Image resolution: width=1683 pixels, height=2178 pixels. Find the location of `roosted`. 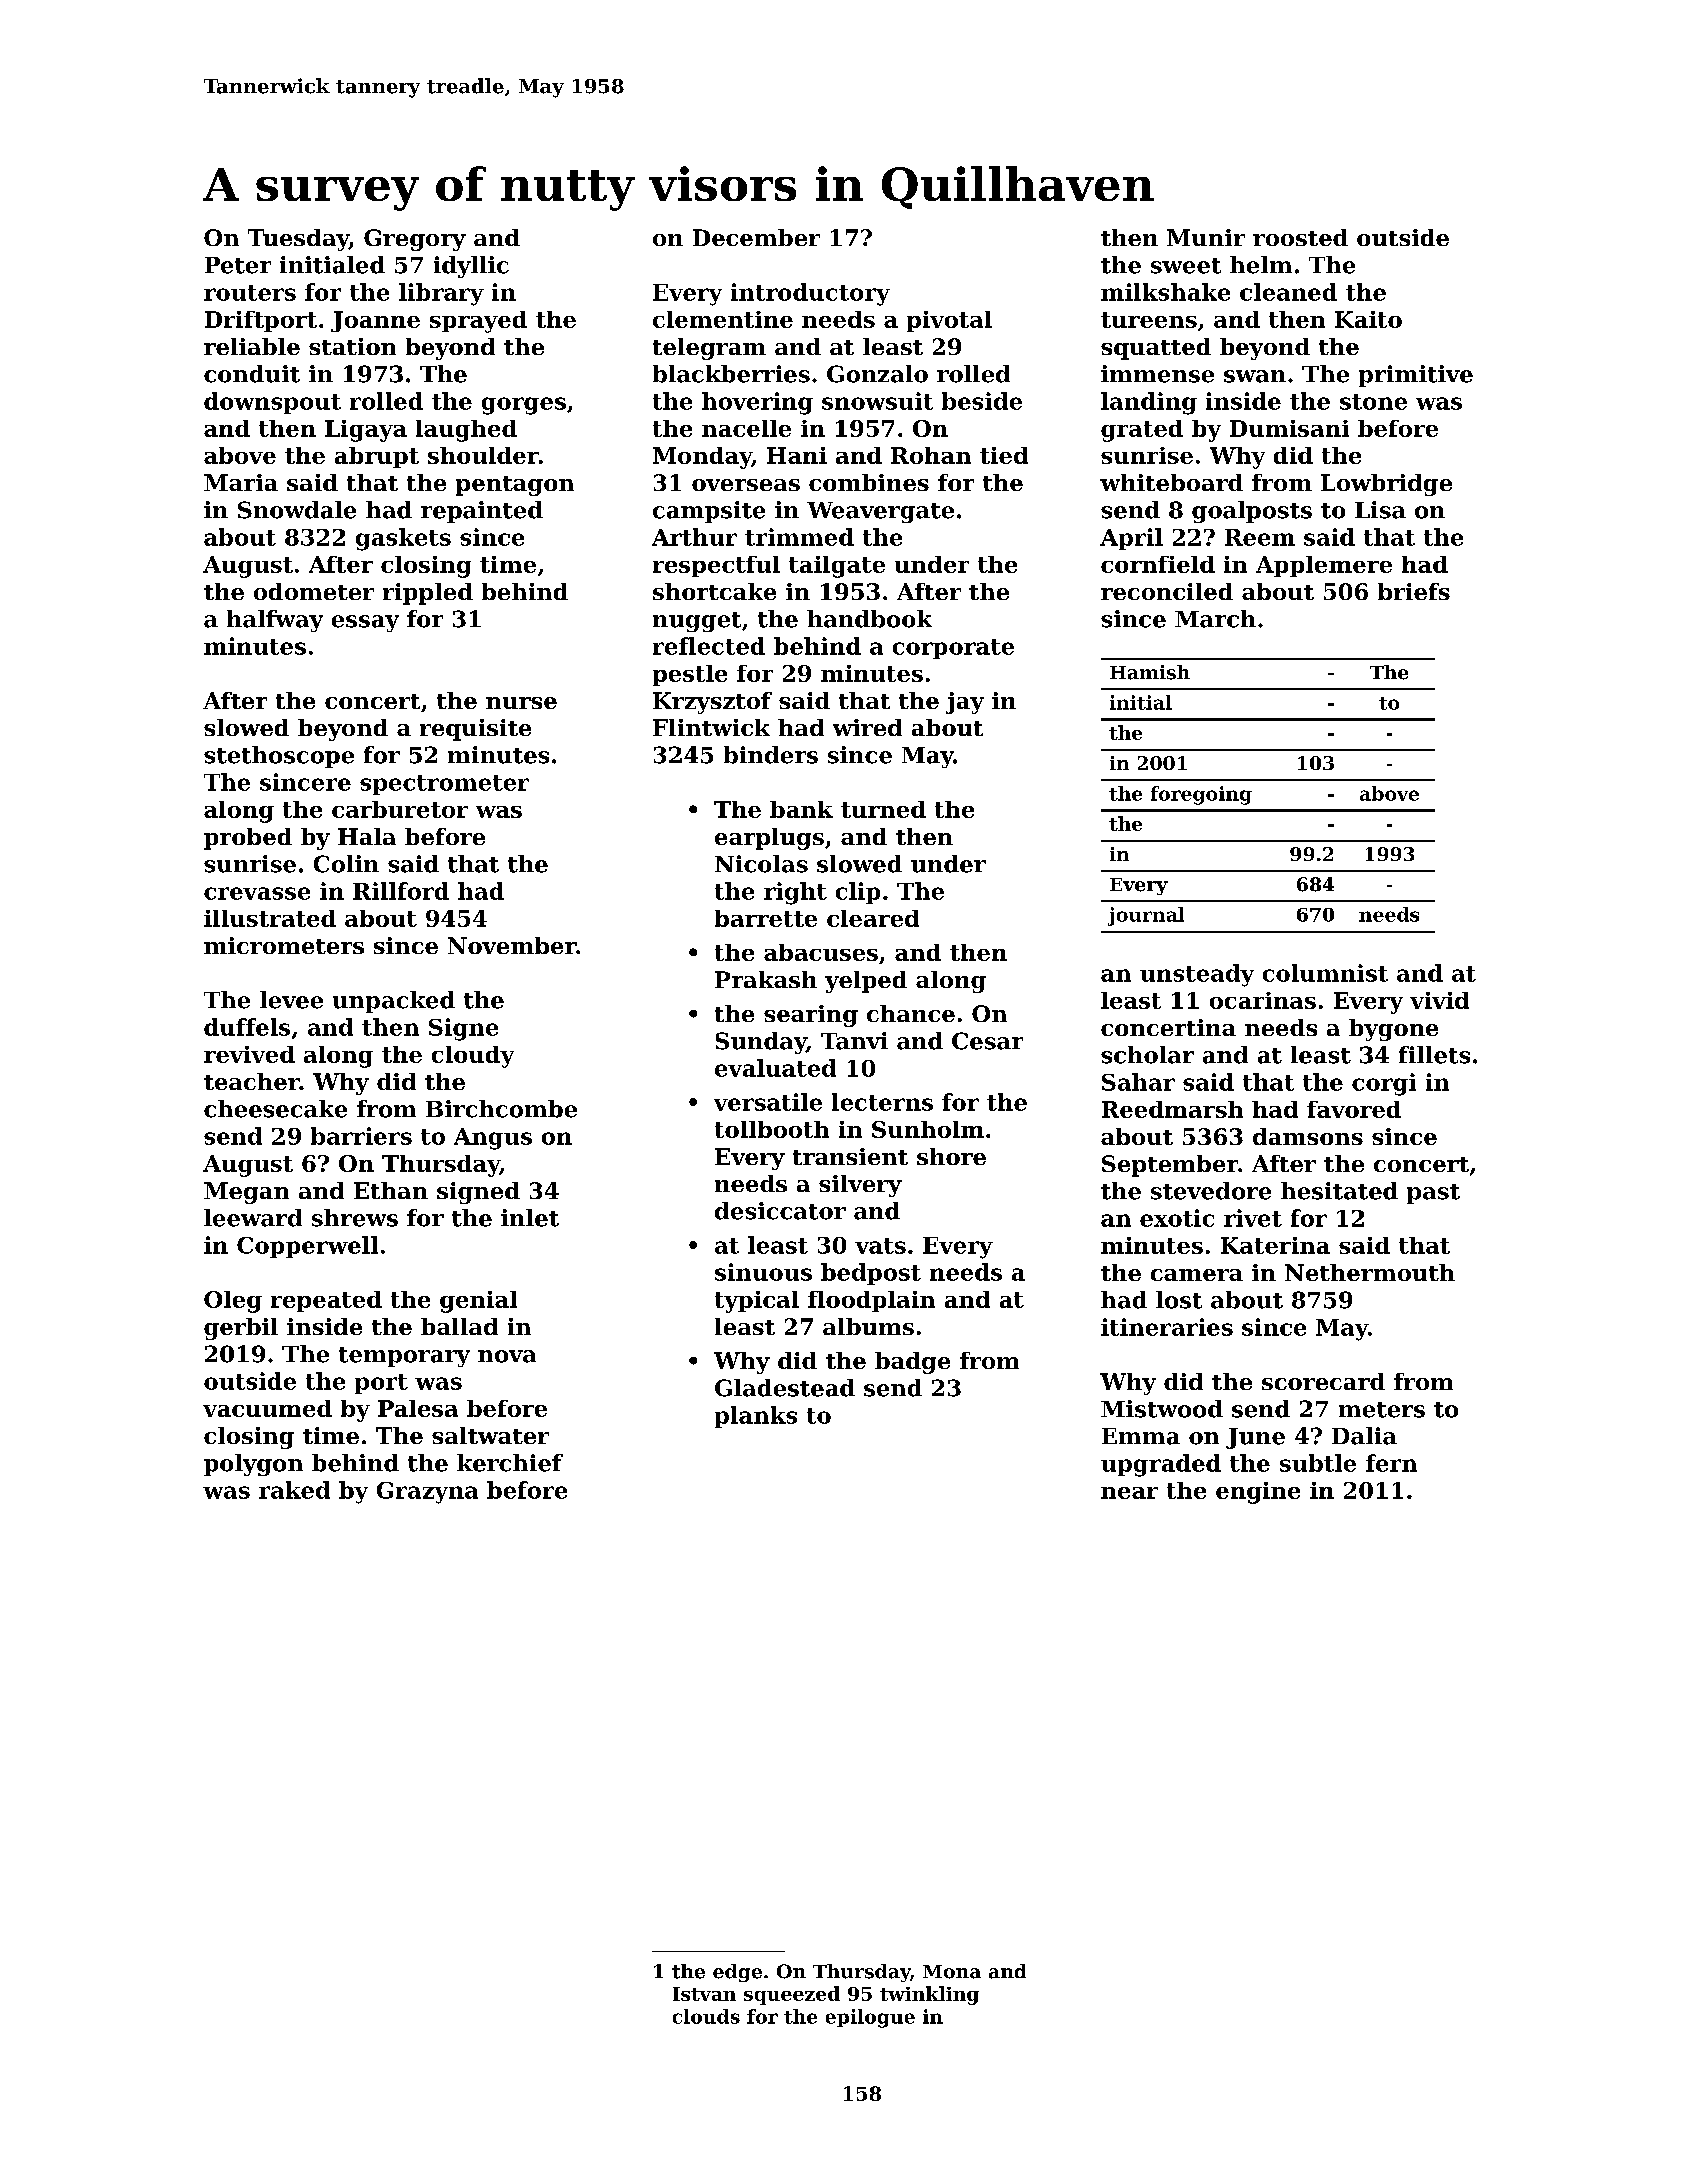

roosted is located at coordinates (1300, 237).
